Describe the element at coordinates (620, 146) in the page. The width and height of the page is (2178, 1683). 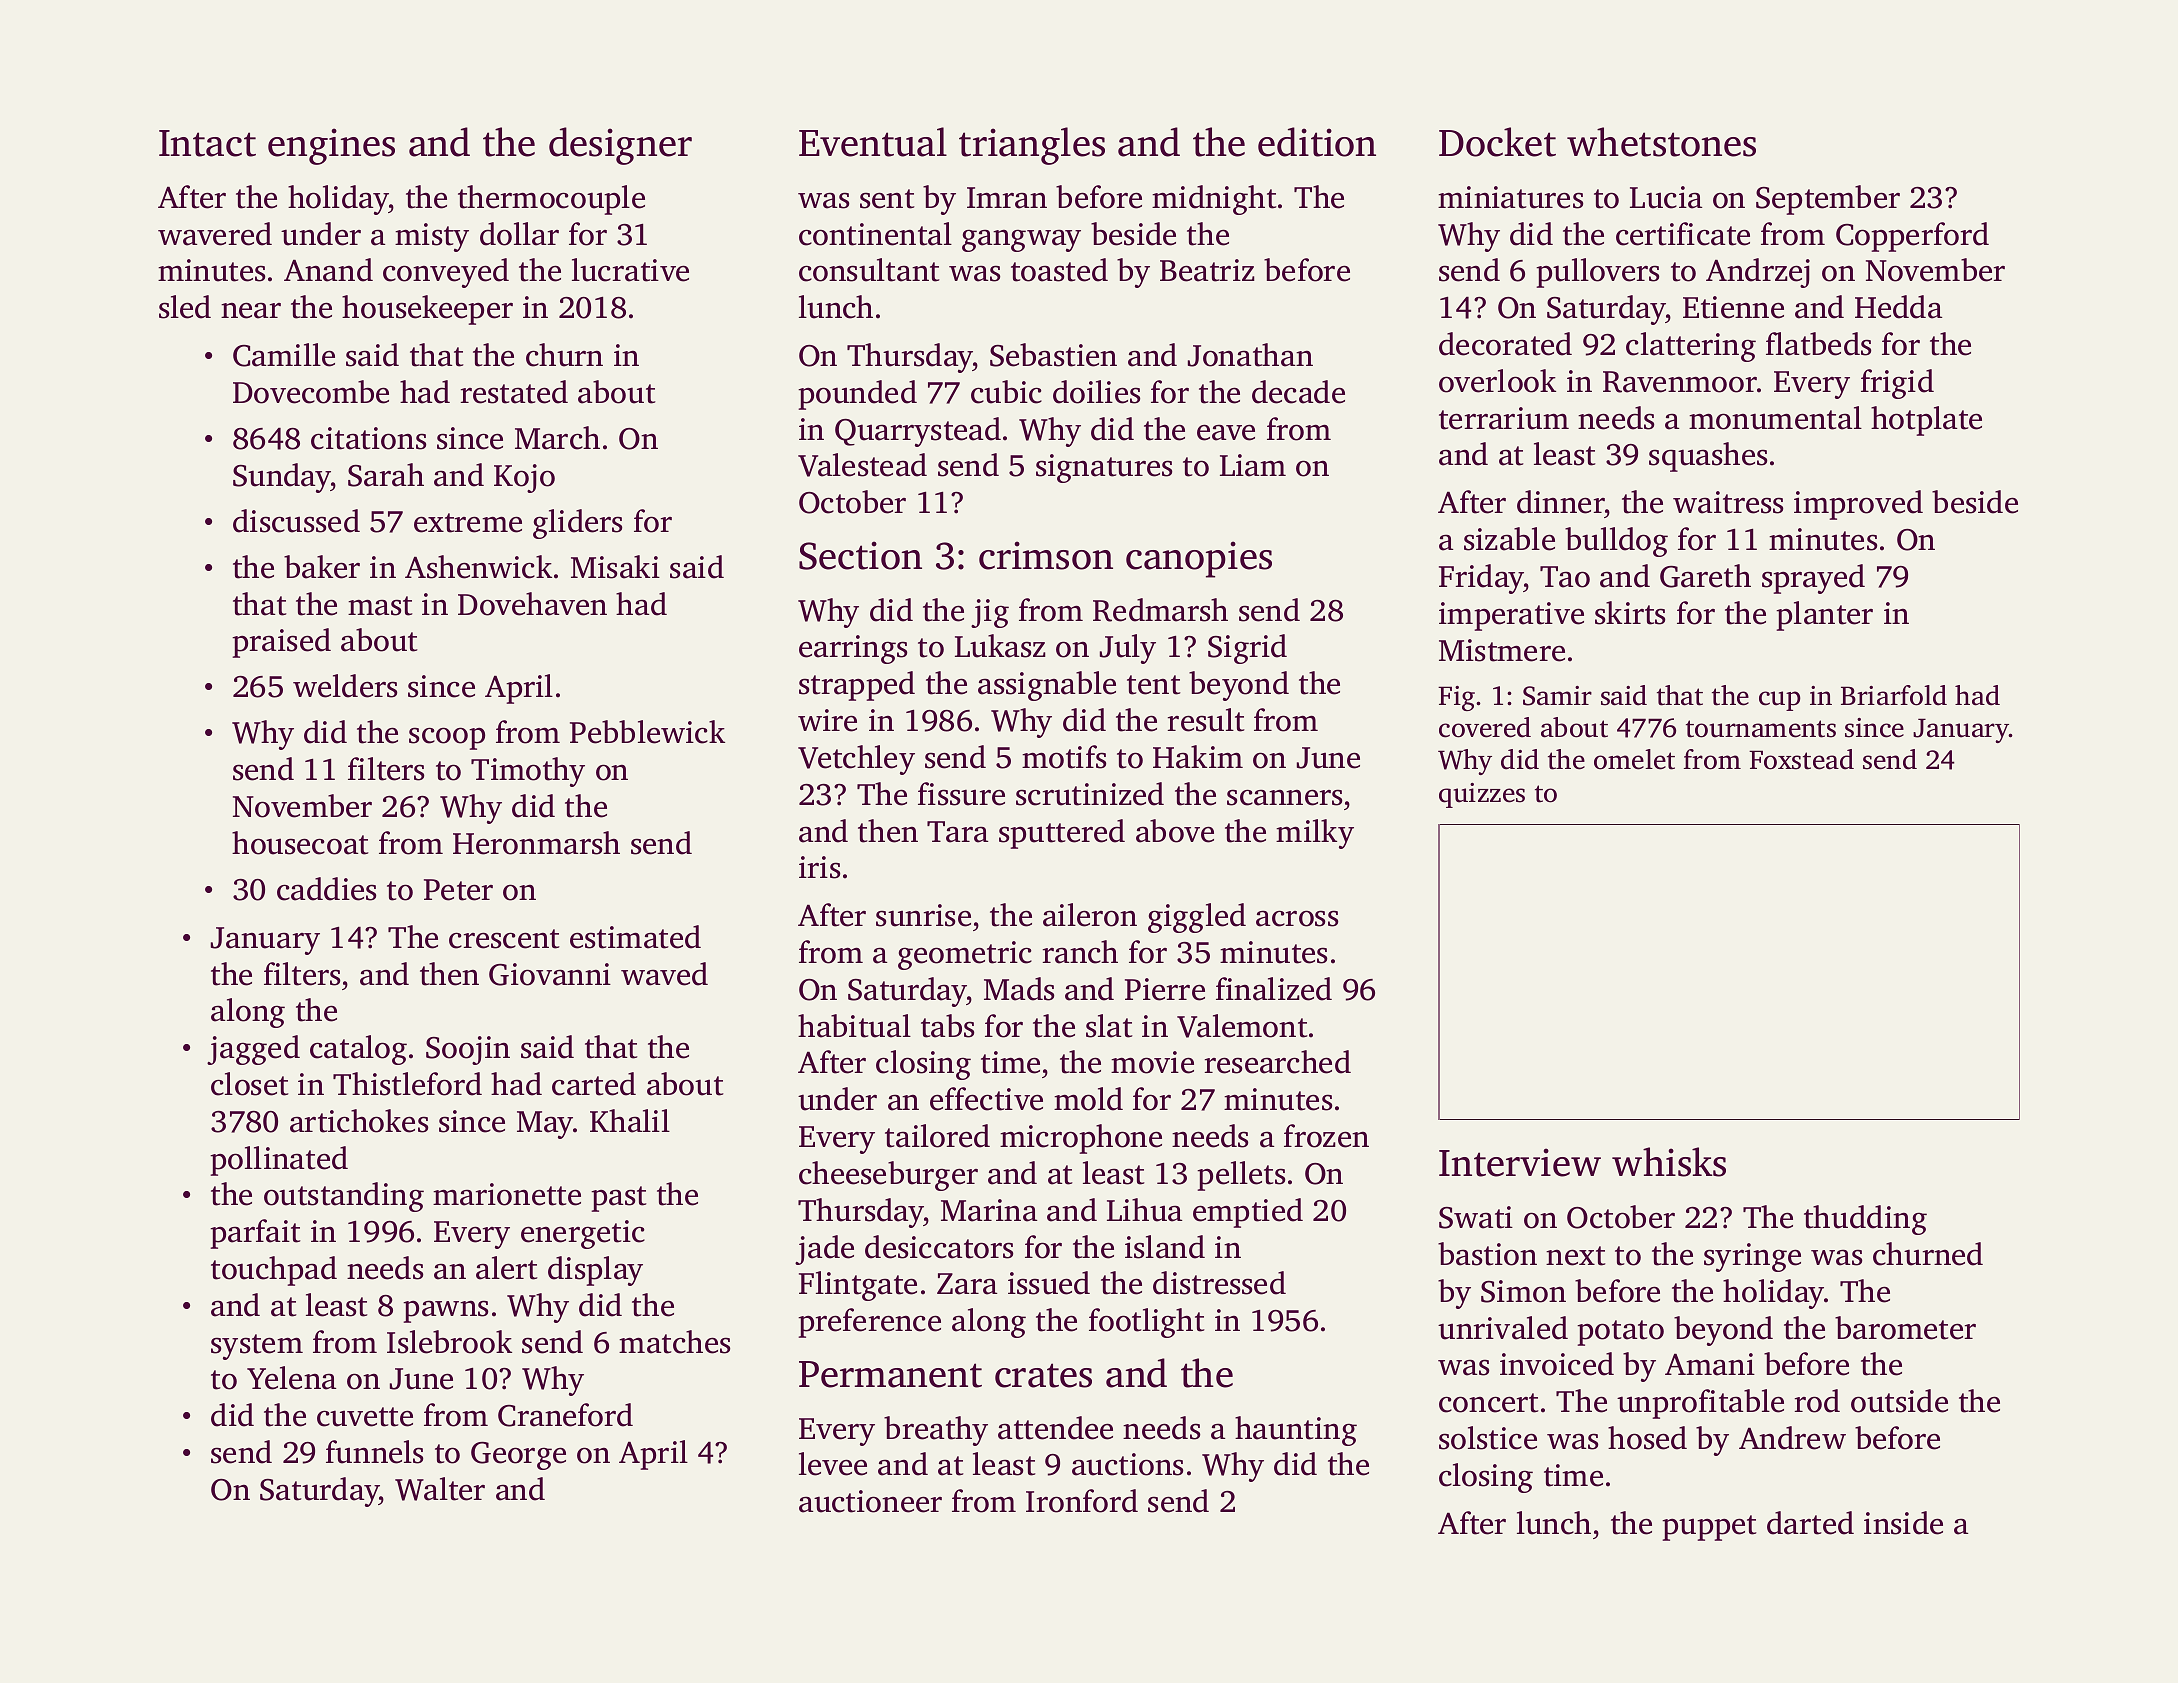
I see `designer` at that location.
